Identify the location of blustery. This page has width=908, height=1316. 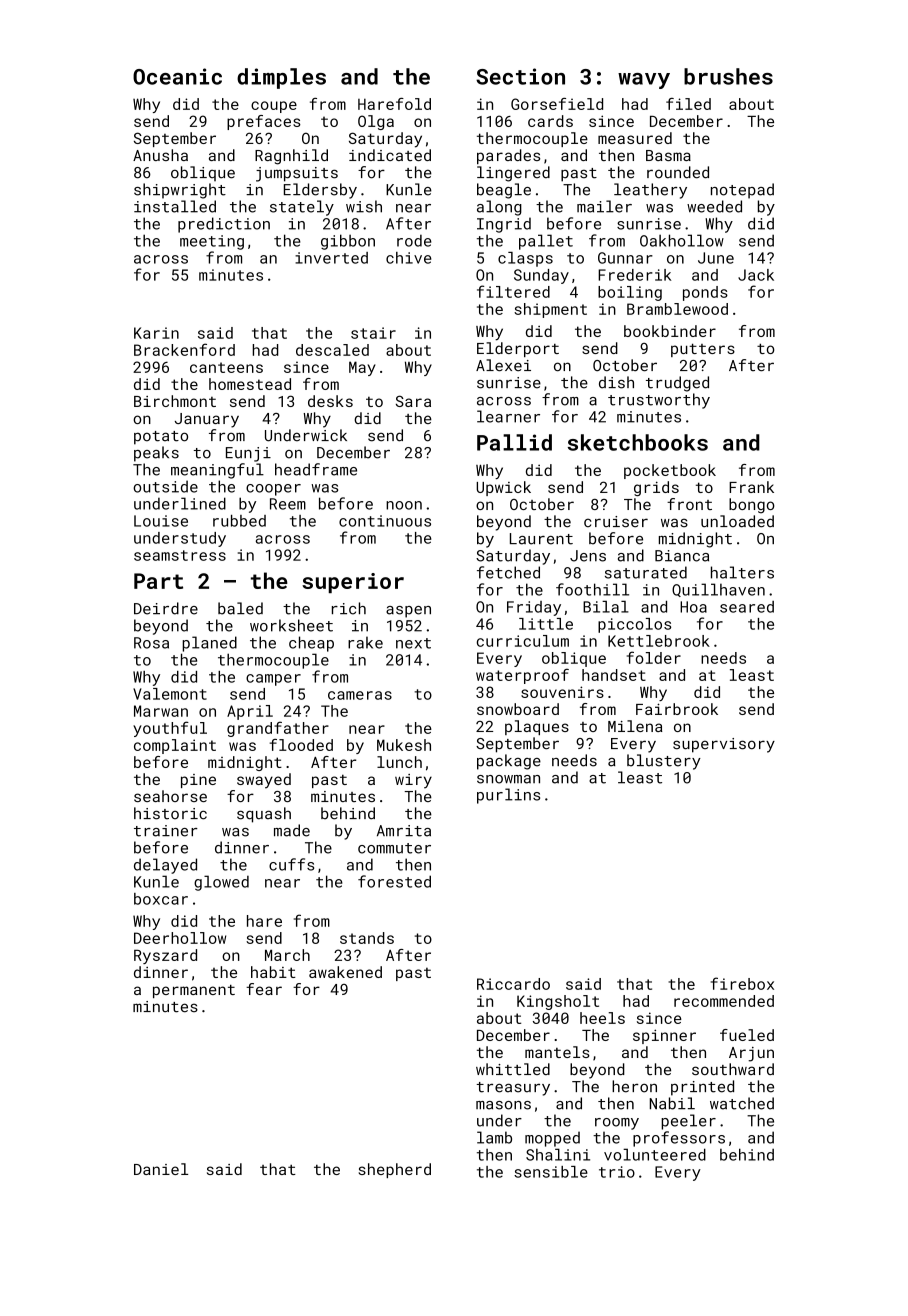
(664, 762).
